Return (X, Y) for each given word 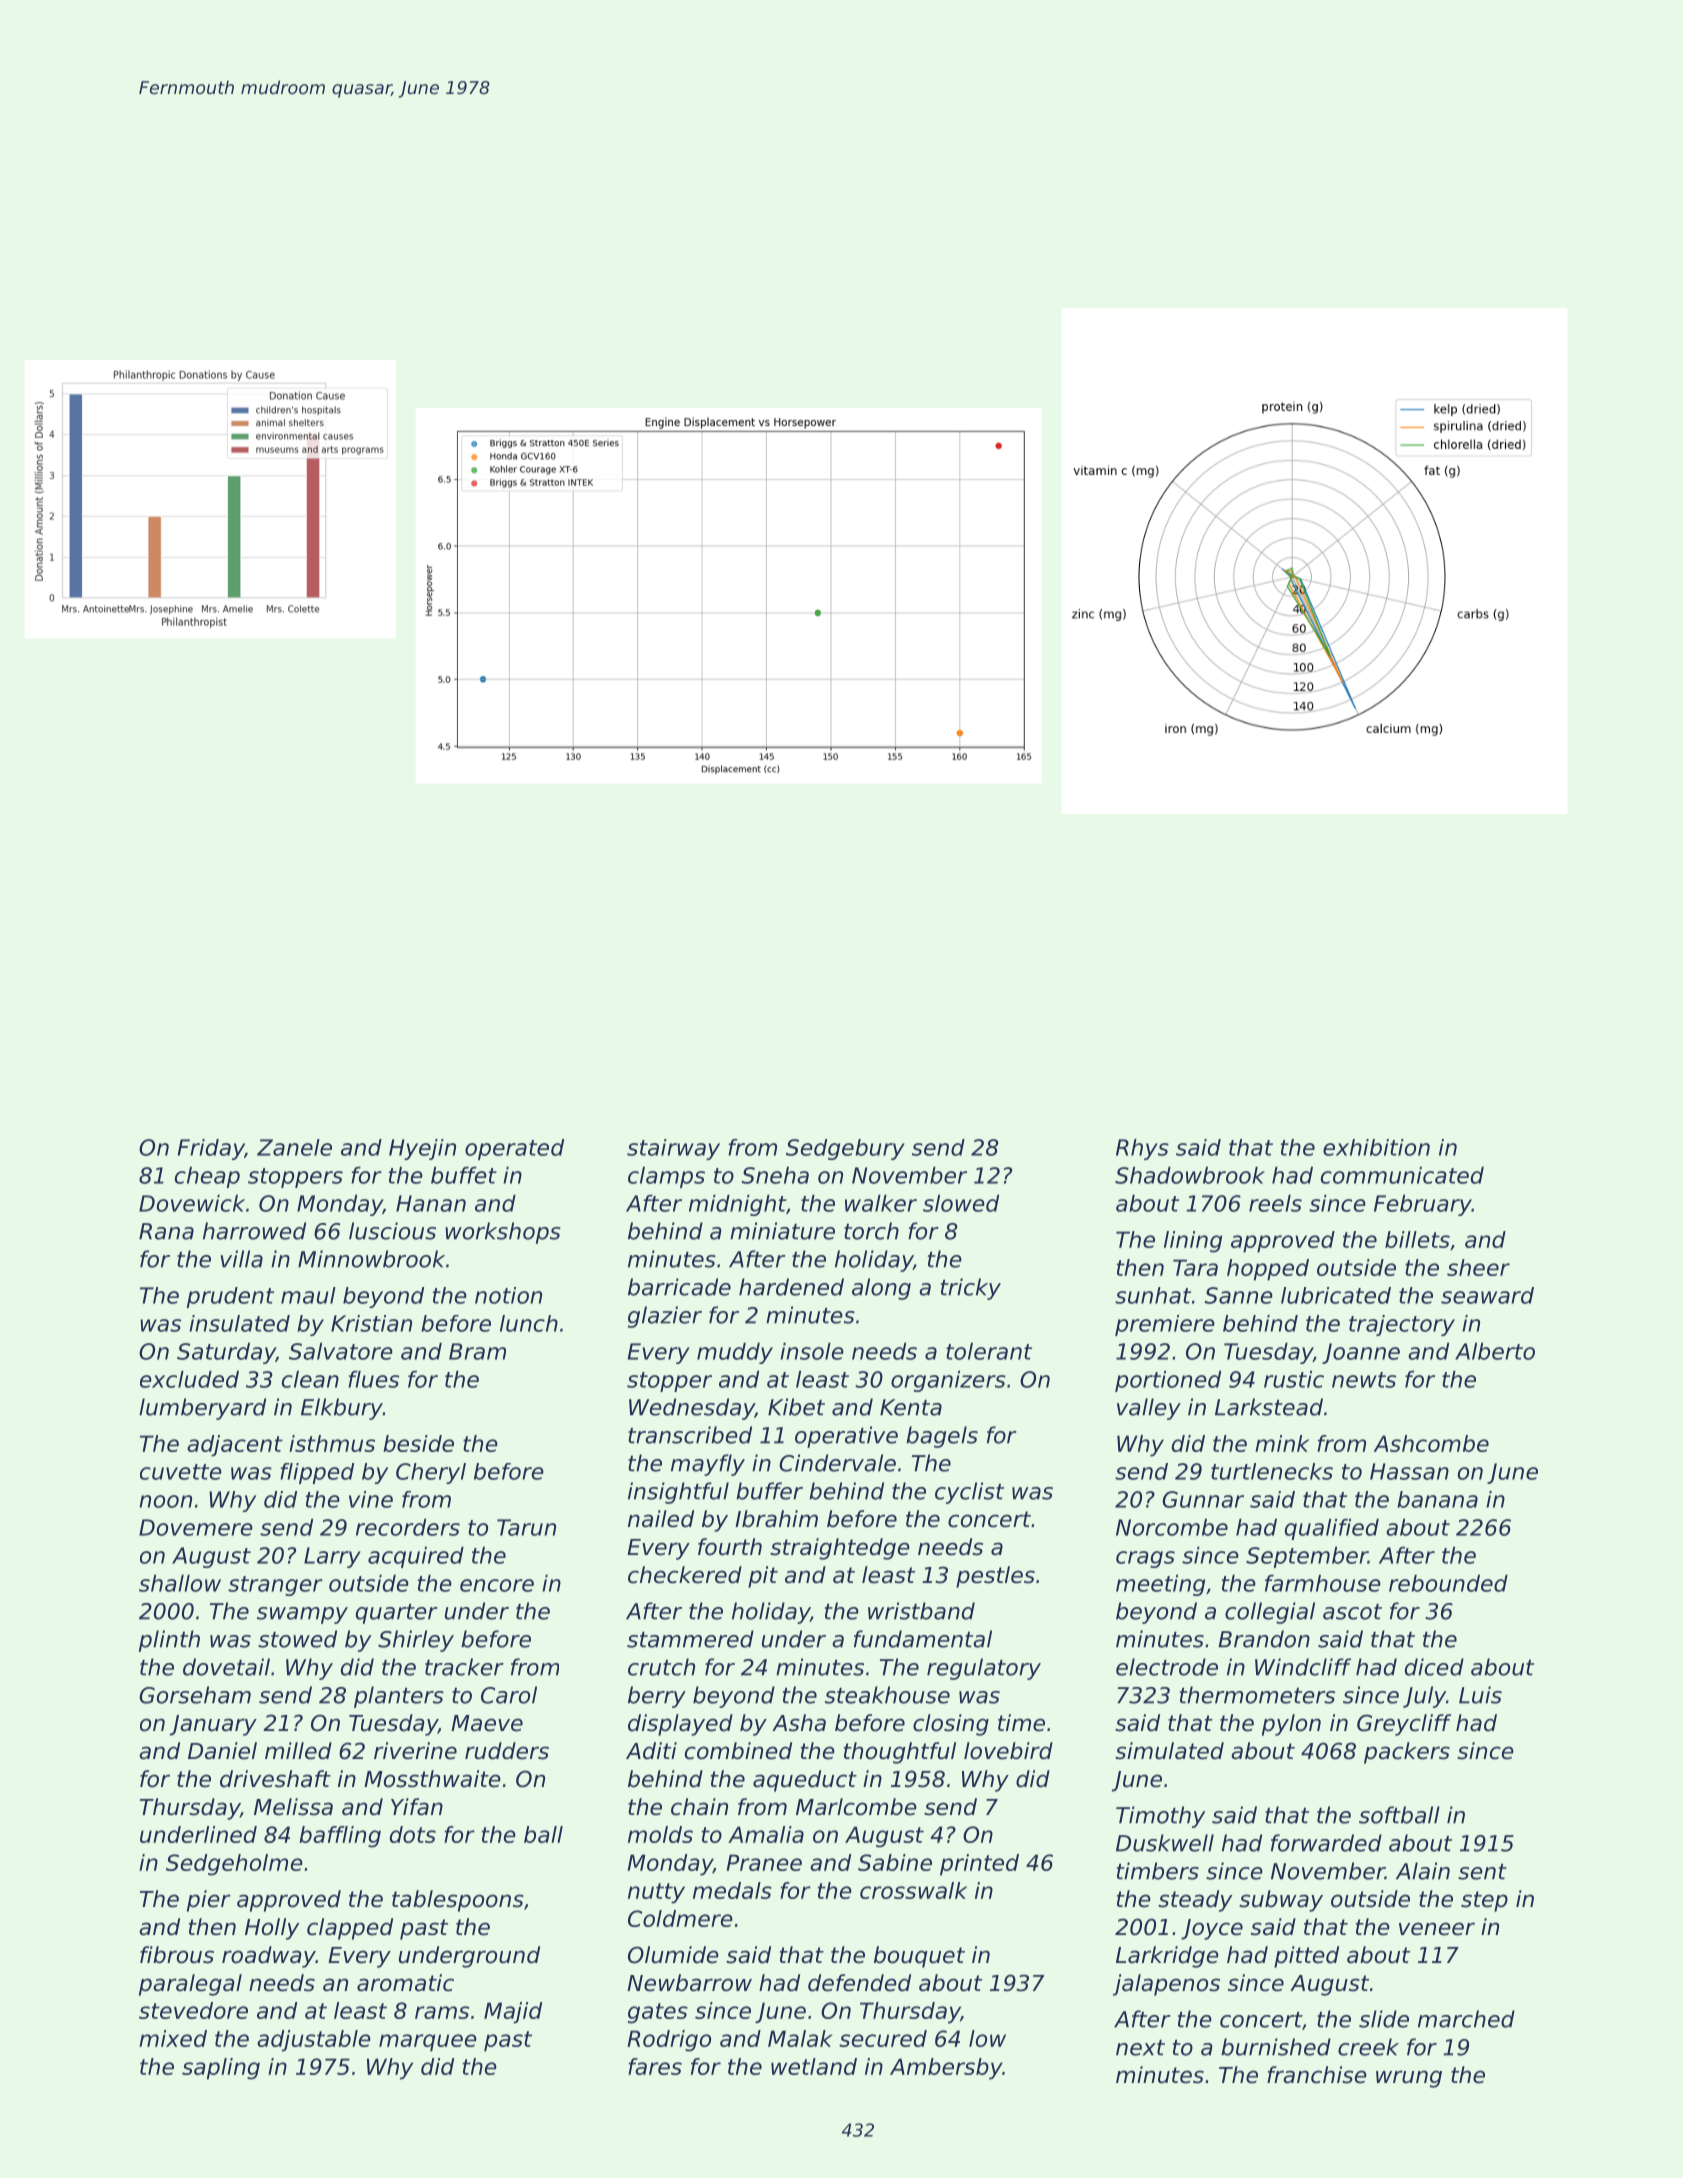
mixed (173, 2038)
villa (241, 1259)
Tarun (526, 1527)
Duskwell (1165, 1843)
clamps (666, 1177)
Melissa (293, 1807)
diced (1434, 1667)
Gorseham (195, 1695)
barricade (679, 1287)
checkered (685, 1575)
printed (979, 1865)
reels (1275, 1203)
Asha (799, 1723)
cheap (207, 1177)
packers (1407, 1753)
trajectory (1402, 1325)
